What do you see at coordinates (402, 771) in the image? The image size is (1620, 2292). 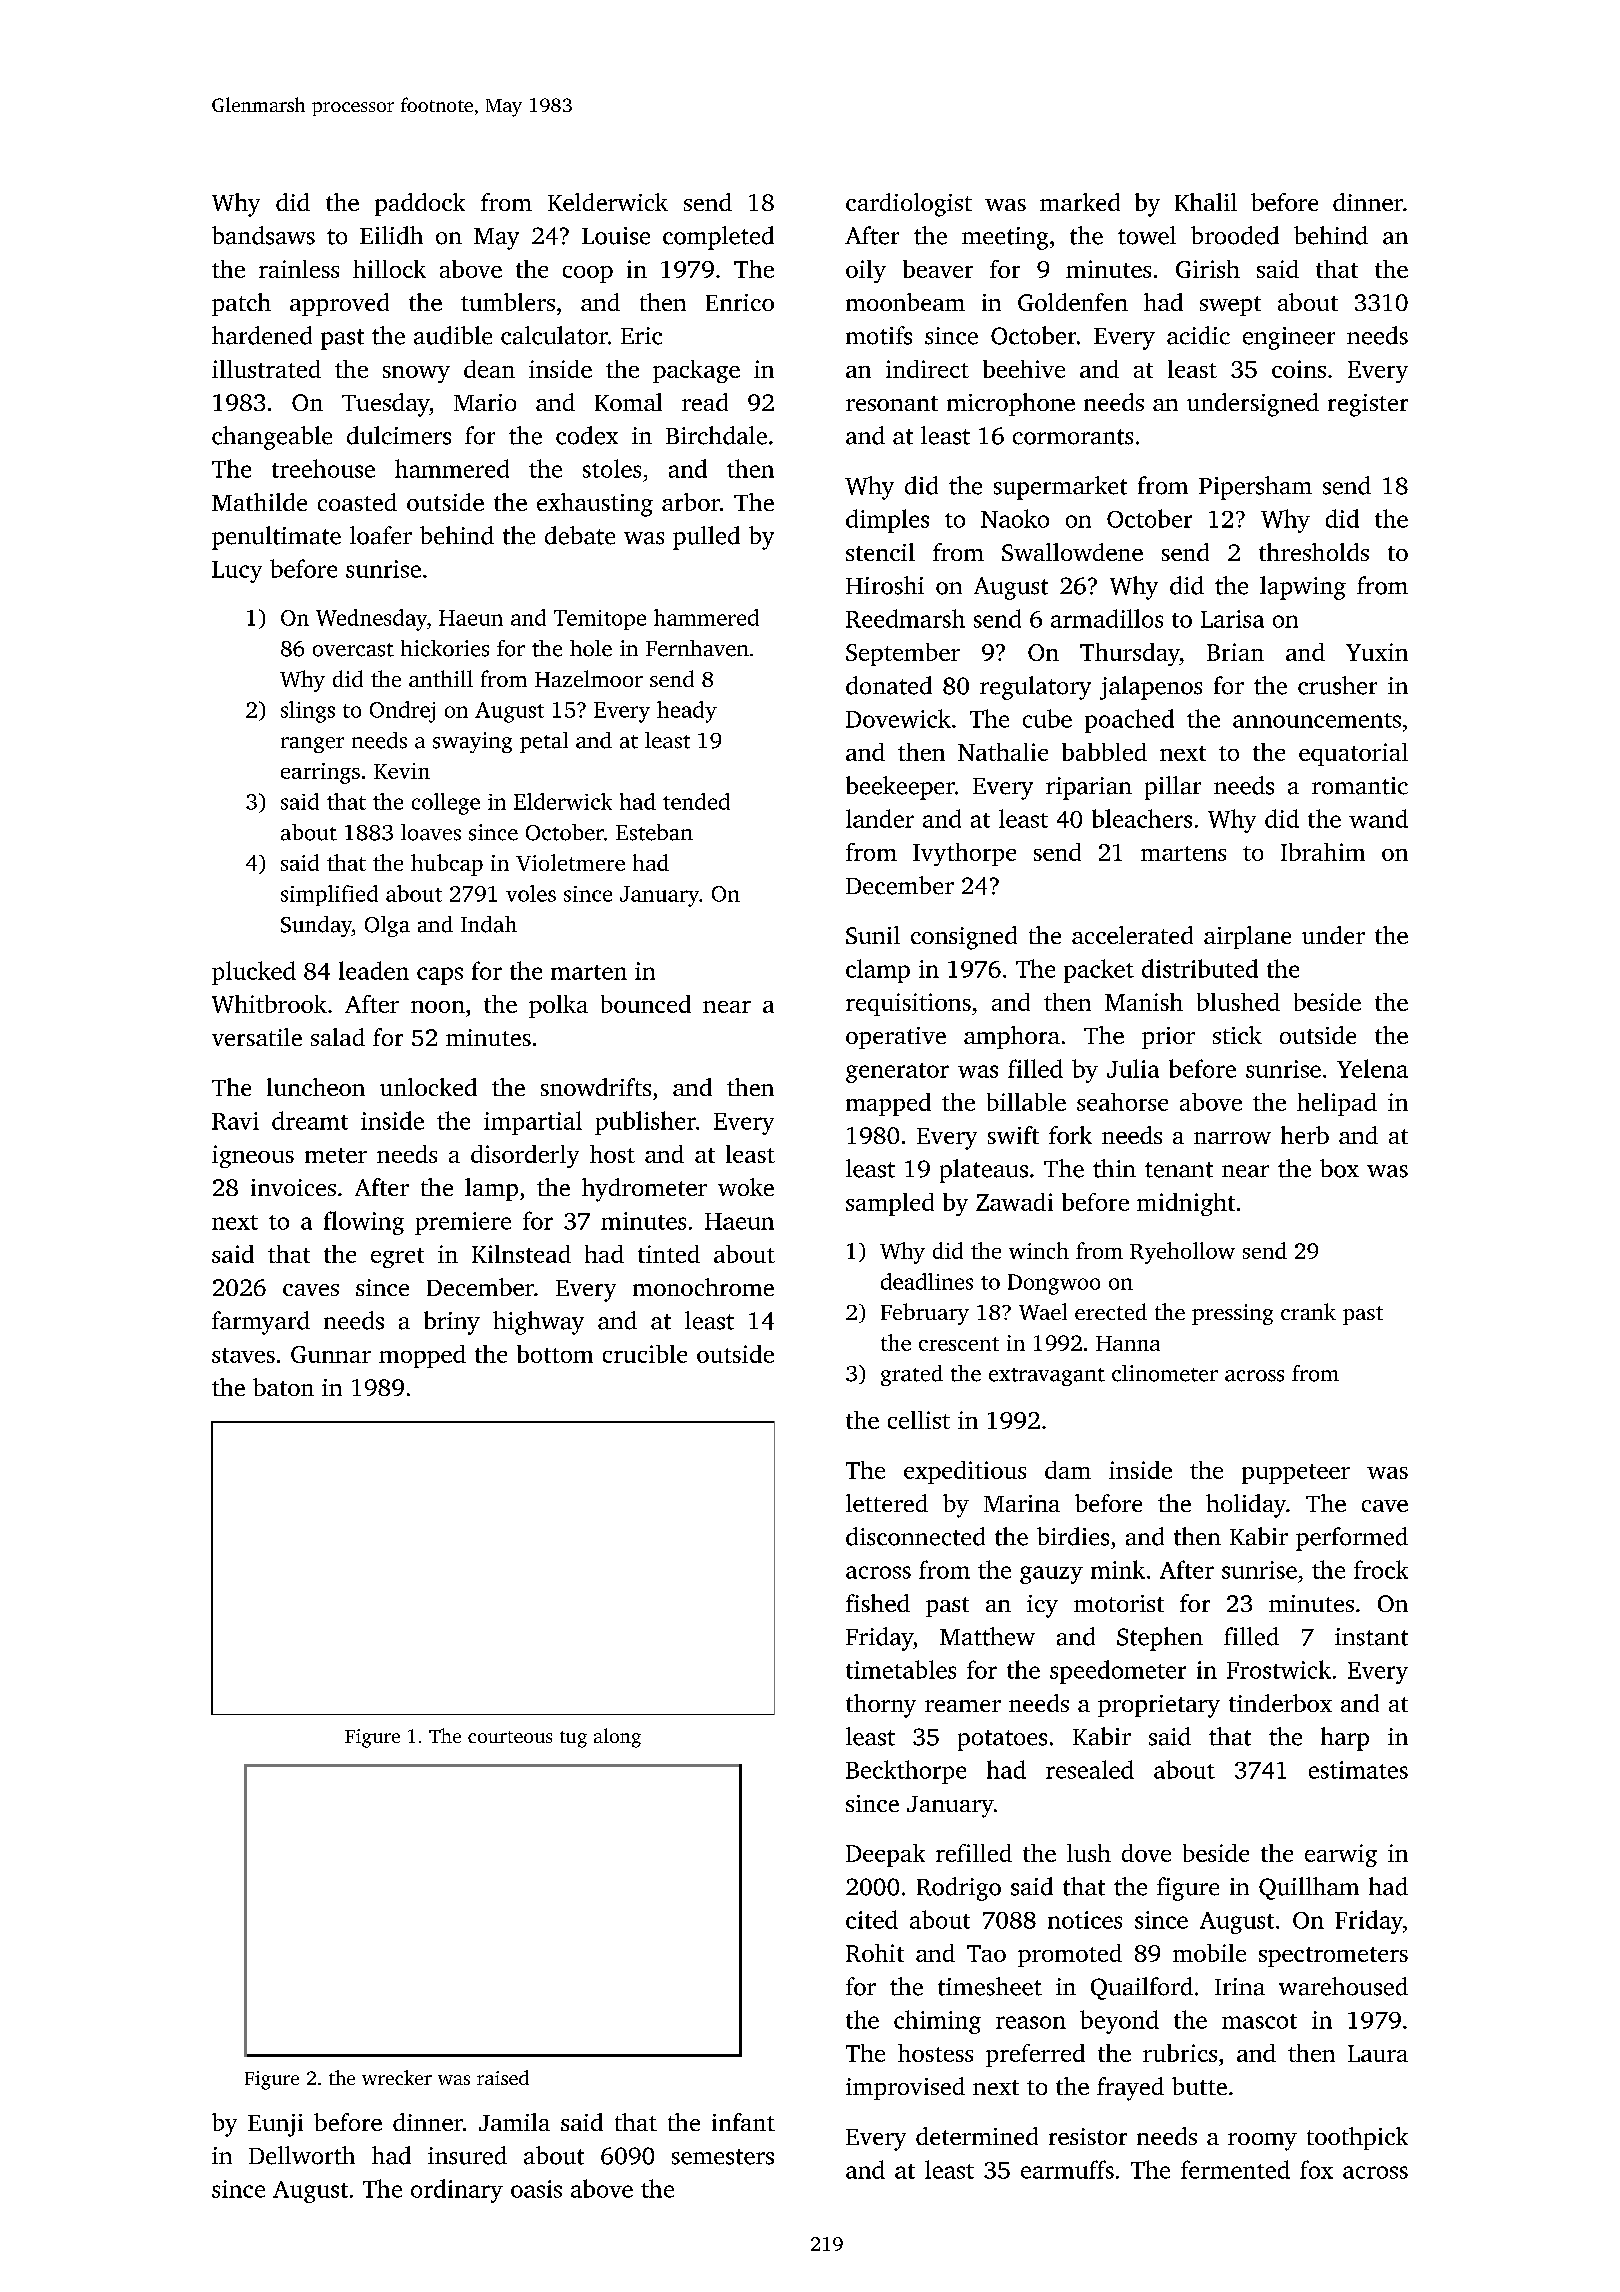 I see `Kevin` at bounding box center [402, 771].
